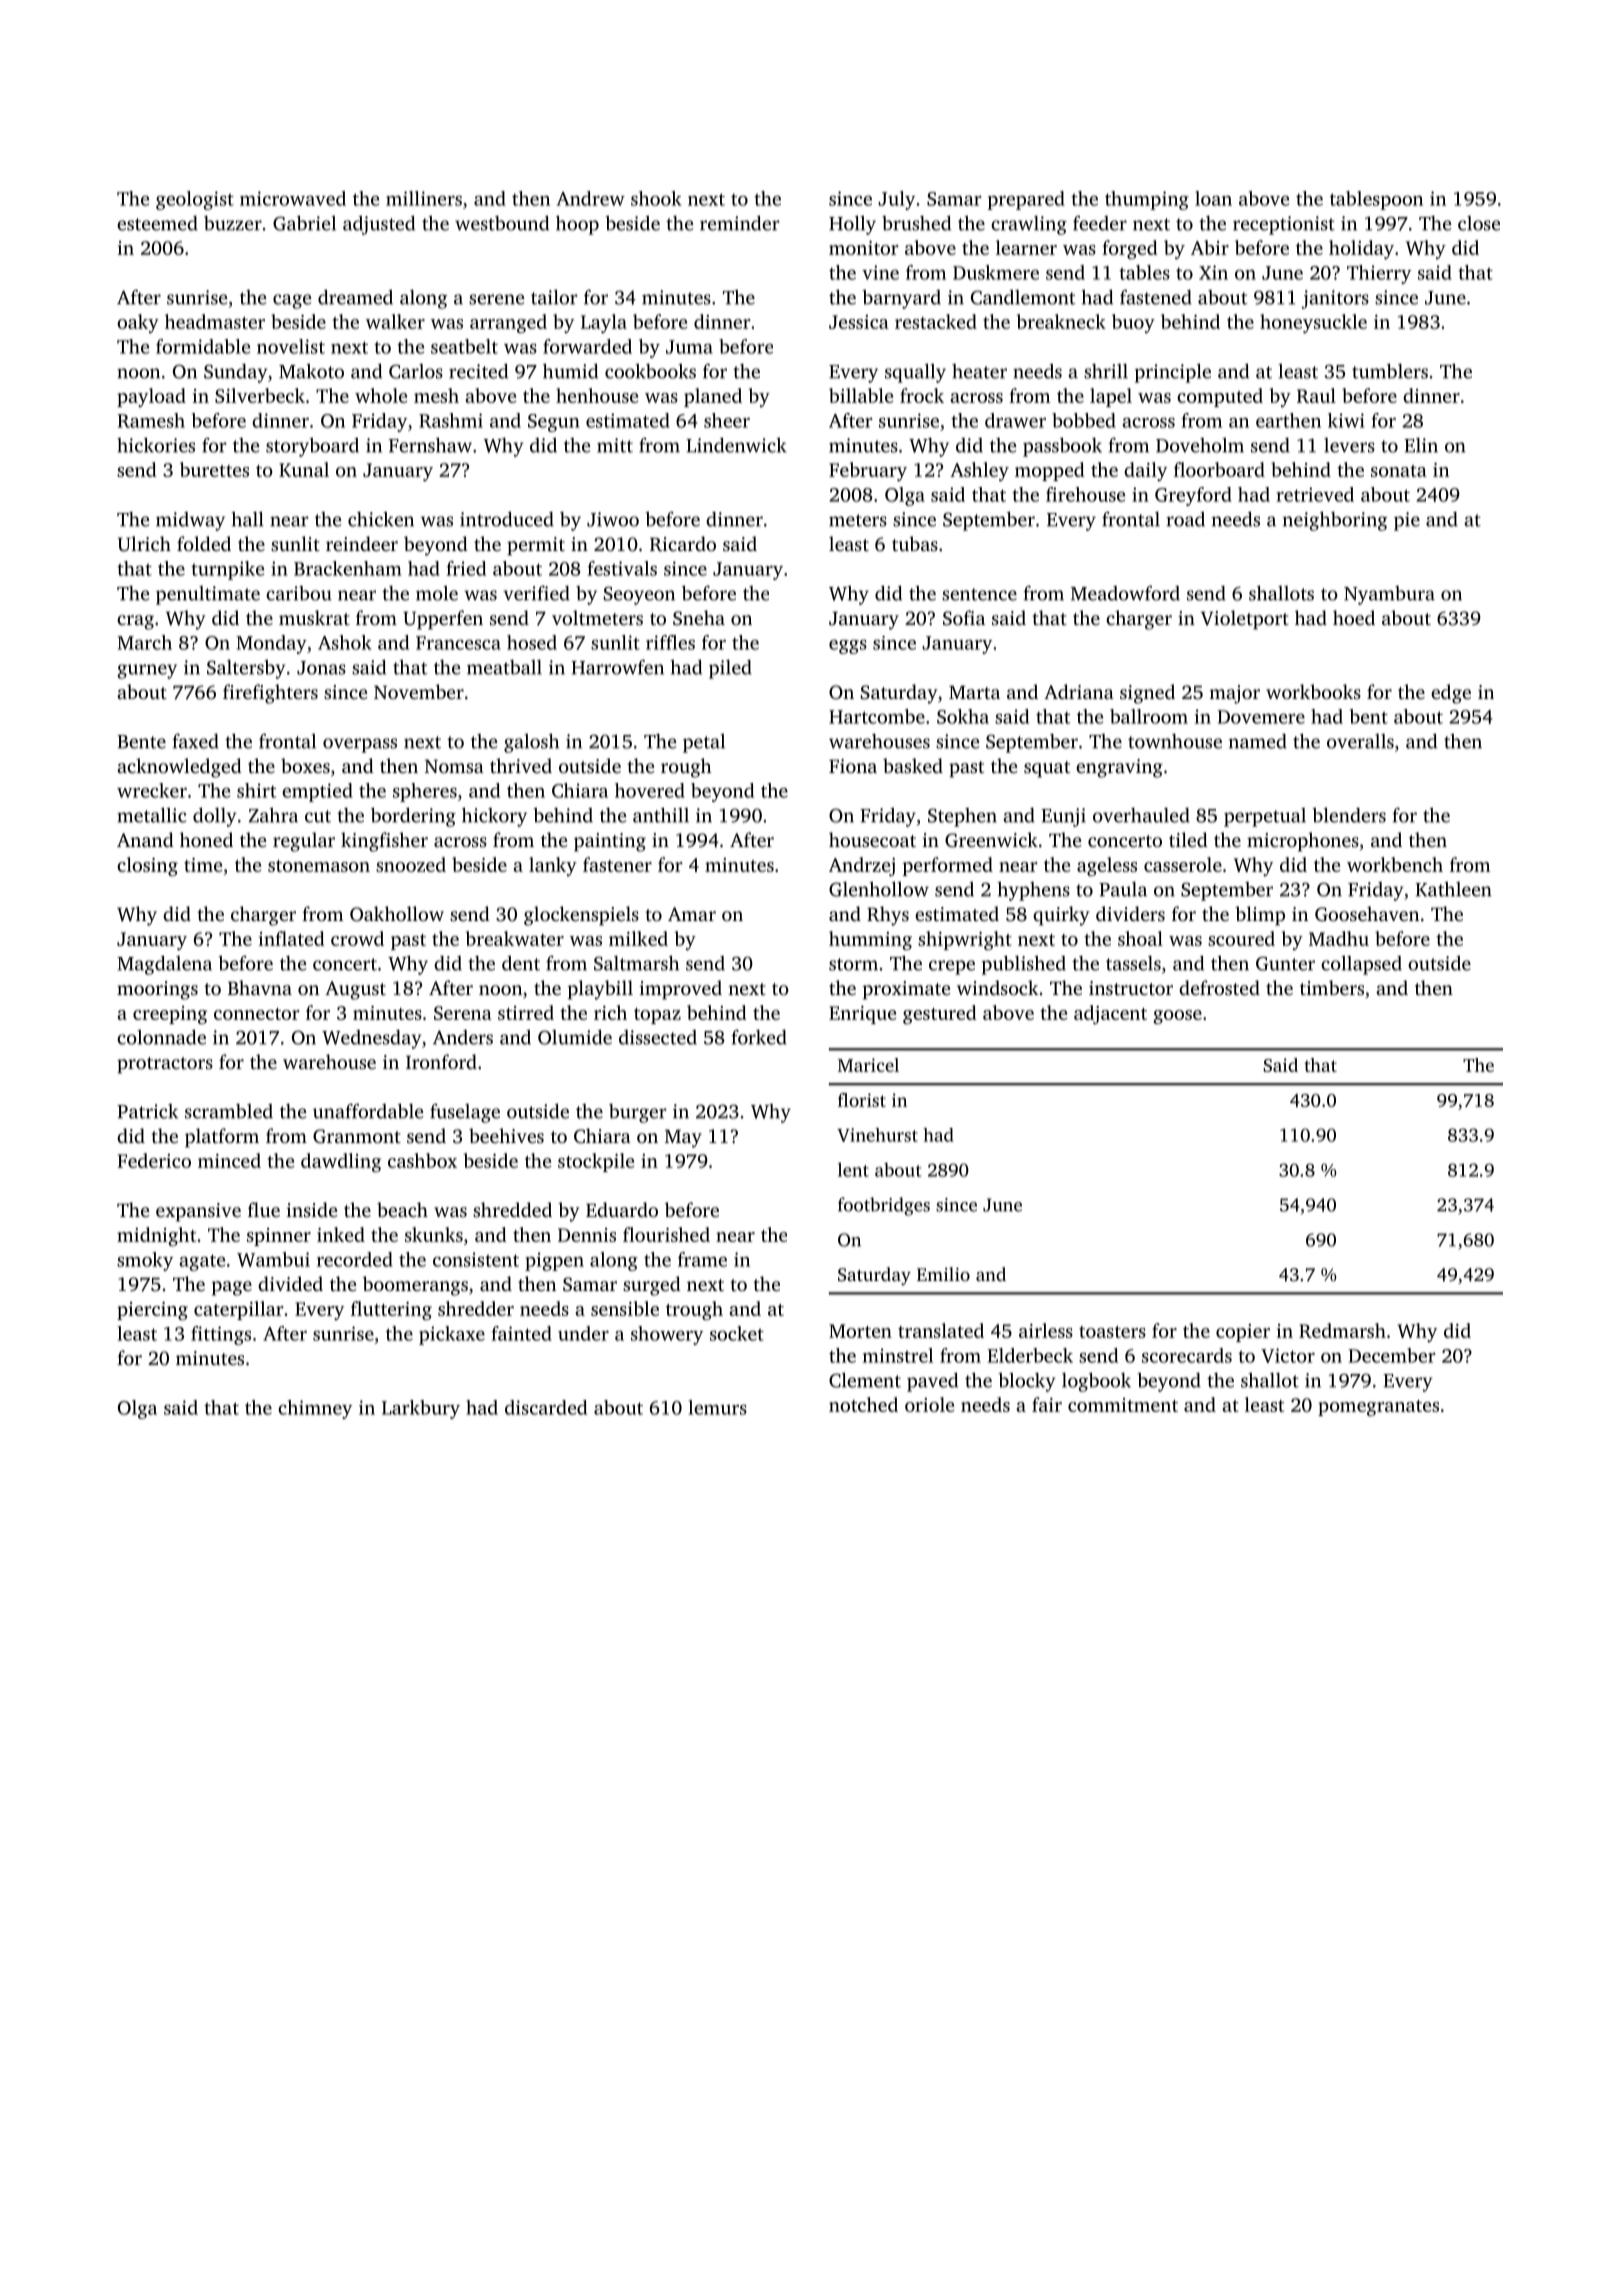  Describe the element at coordinates (1378, 1408) in the document. I see `pomegranates` at that location.
